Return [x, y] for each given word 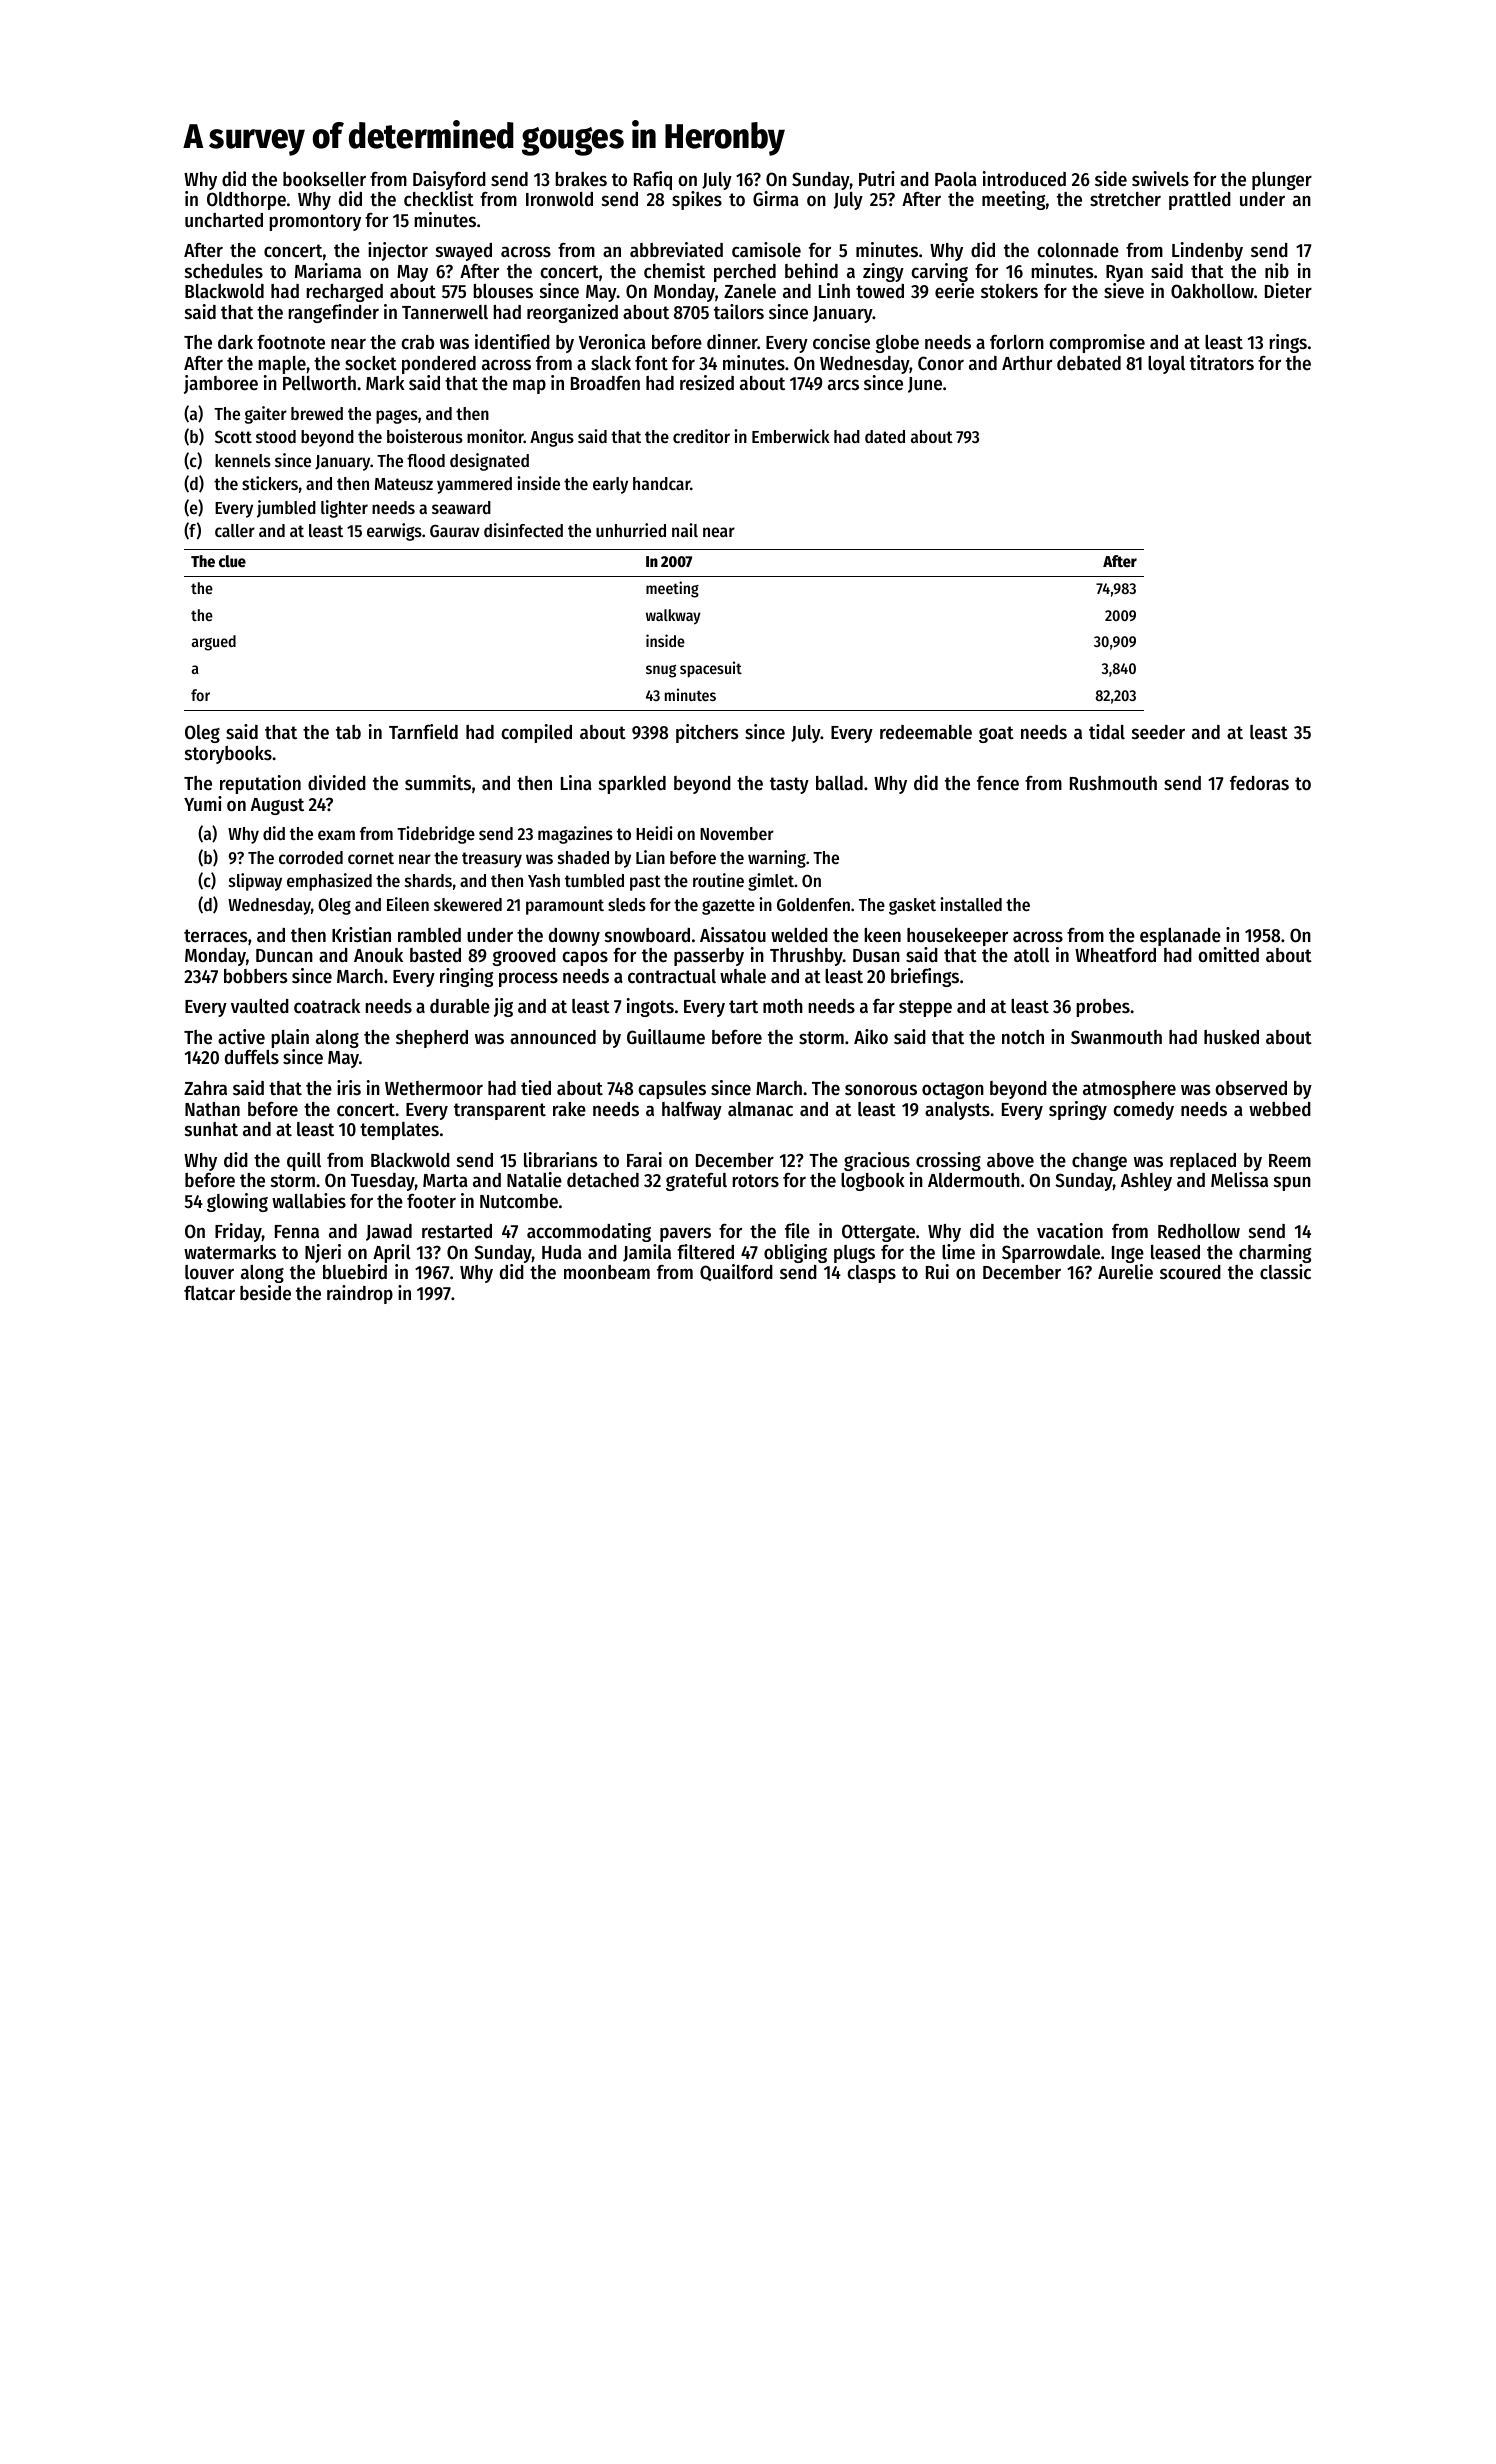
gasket [912, 906]
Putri [877, 178]
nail [685, 530]
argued [214, 643]
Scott [233, 436]
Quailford [736, 1272]
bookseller [324, 179]
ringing [466, 977]
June [925, 385]
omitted [1228, 955]
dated [885, 436]
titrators [1222, 363]
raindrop [360, 1294]
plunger [1282, 181]
